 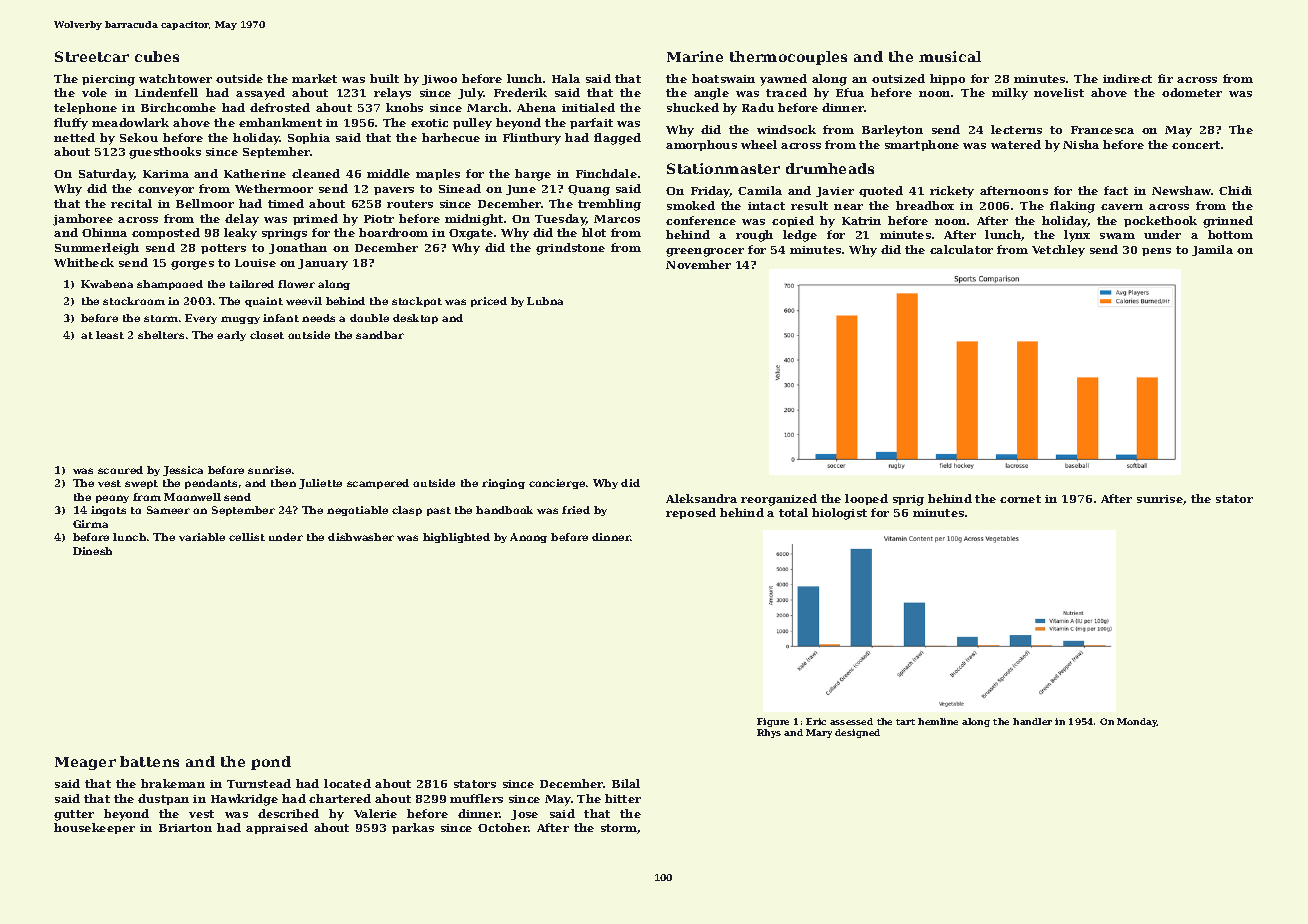 What do you see at coordinates (471, 234) in the document?
I see `Oxgate` at bounding box center [471, 234].
